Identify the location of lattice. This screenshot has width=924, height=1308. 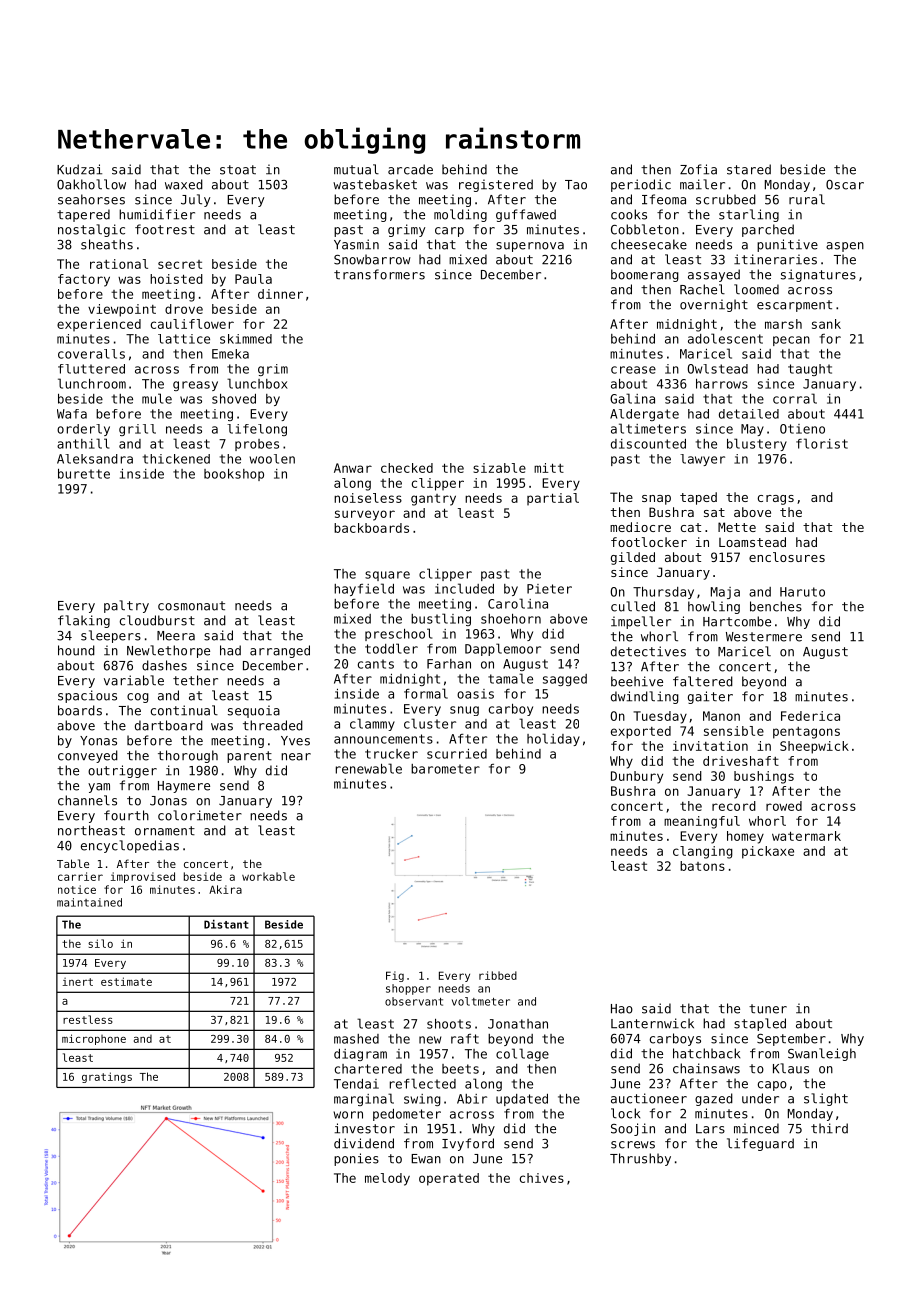
(184, 339).
